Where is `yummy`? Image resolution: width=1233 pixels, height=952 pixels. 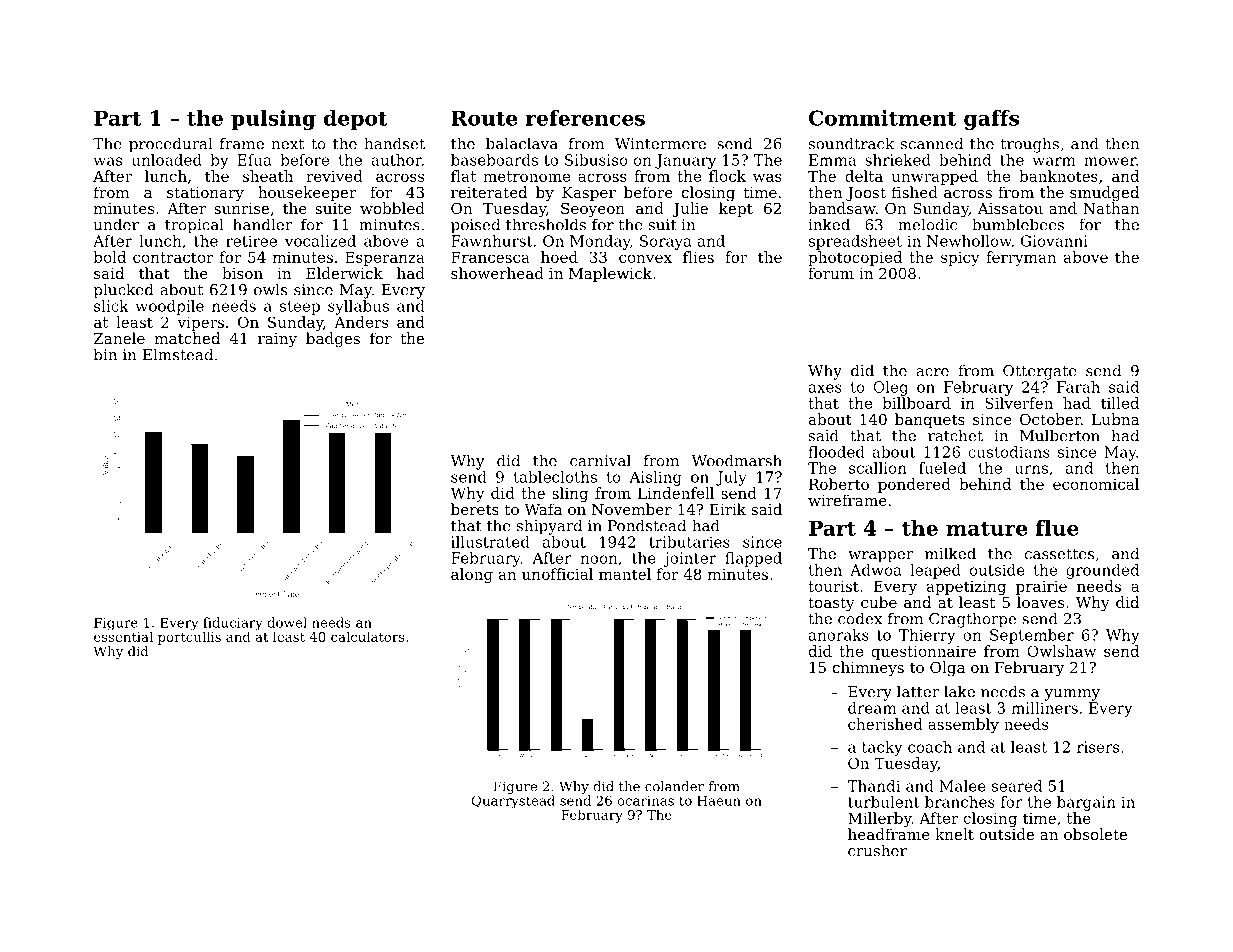 yummy is located at coordinates (1072, 695).
